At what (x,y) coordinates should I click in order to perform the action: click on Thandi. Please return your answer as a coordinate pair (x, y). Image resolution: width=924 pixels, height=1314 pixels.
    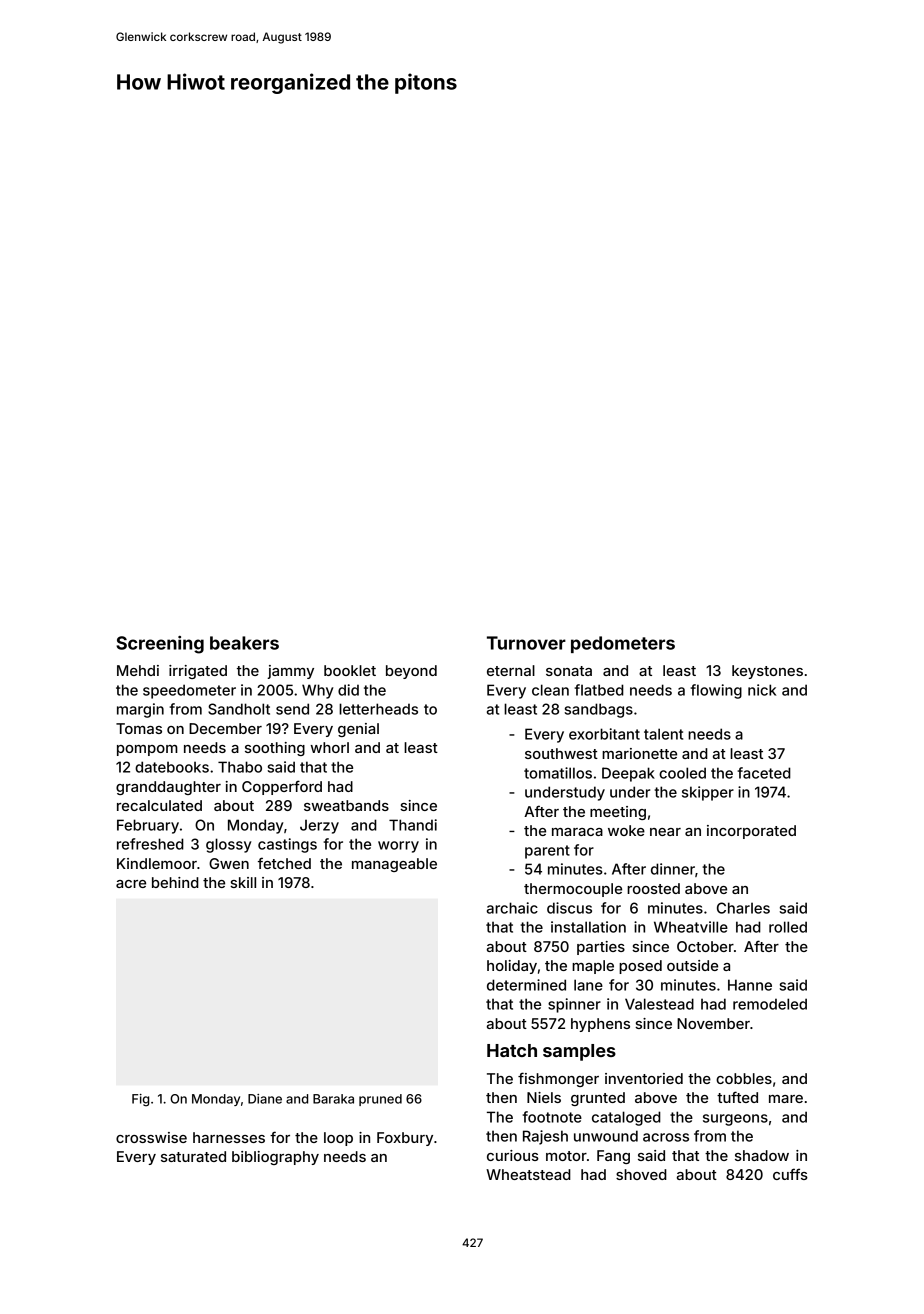
    Looking at the image, I should click on (413, 825).
